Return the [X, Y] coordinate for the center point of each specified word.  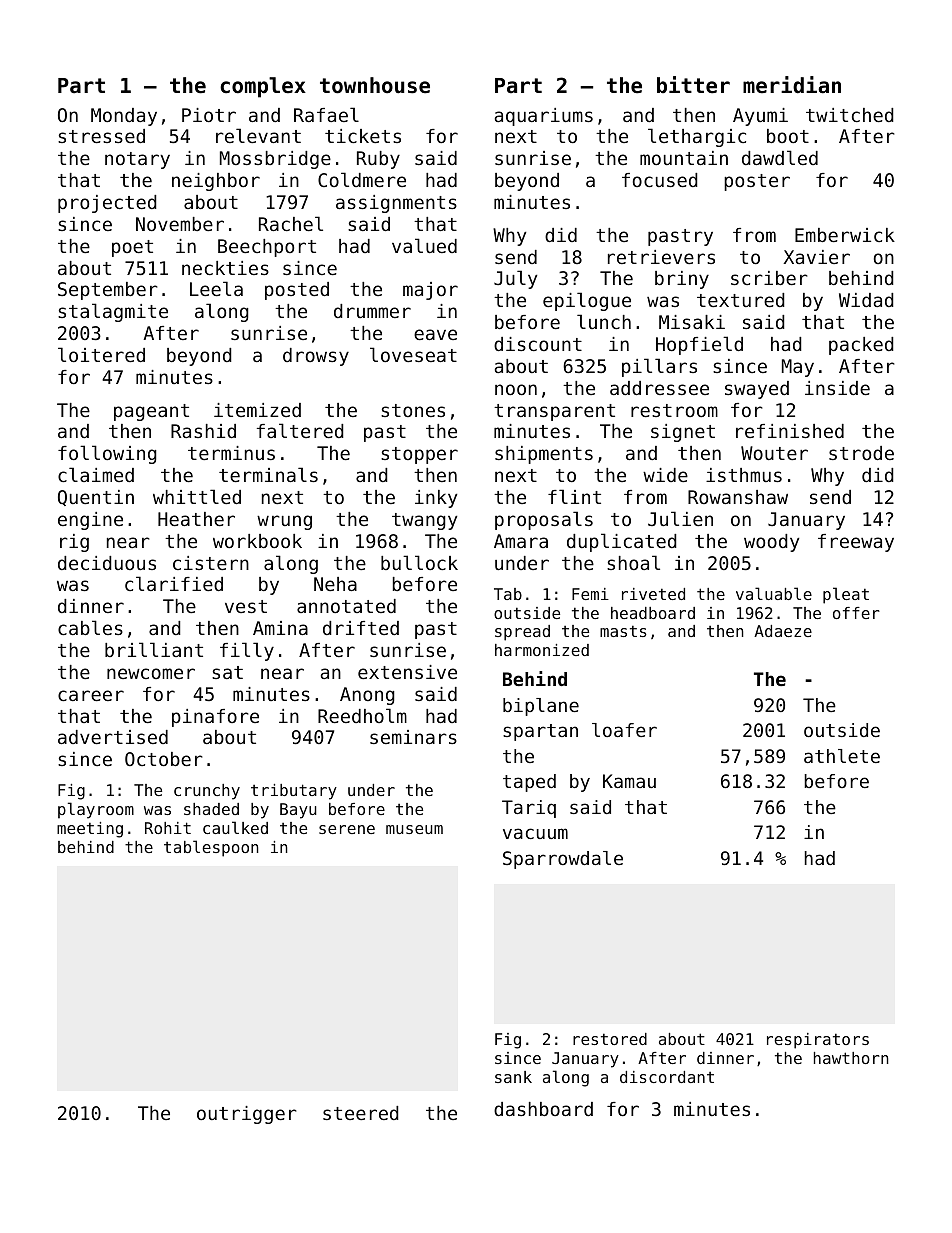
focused [660, 180]
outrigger [246, 1115]
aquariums [544, 117]
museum [414, 829]
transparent [554, 412]
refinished [790, 431]
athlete [842, 756]
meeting [90, 830]
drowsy [316, 357]
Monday [124, 117]
